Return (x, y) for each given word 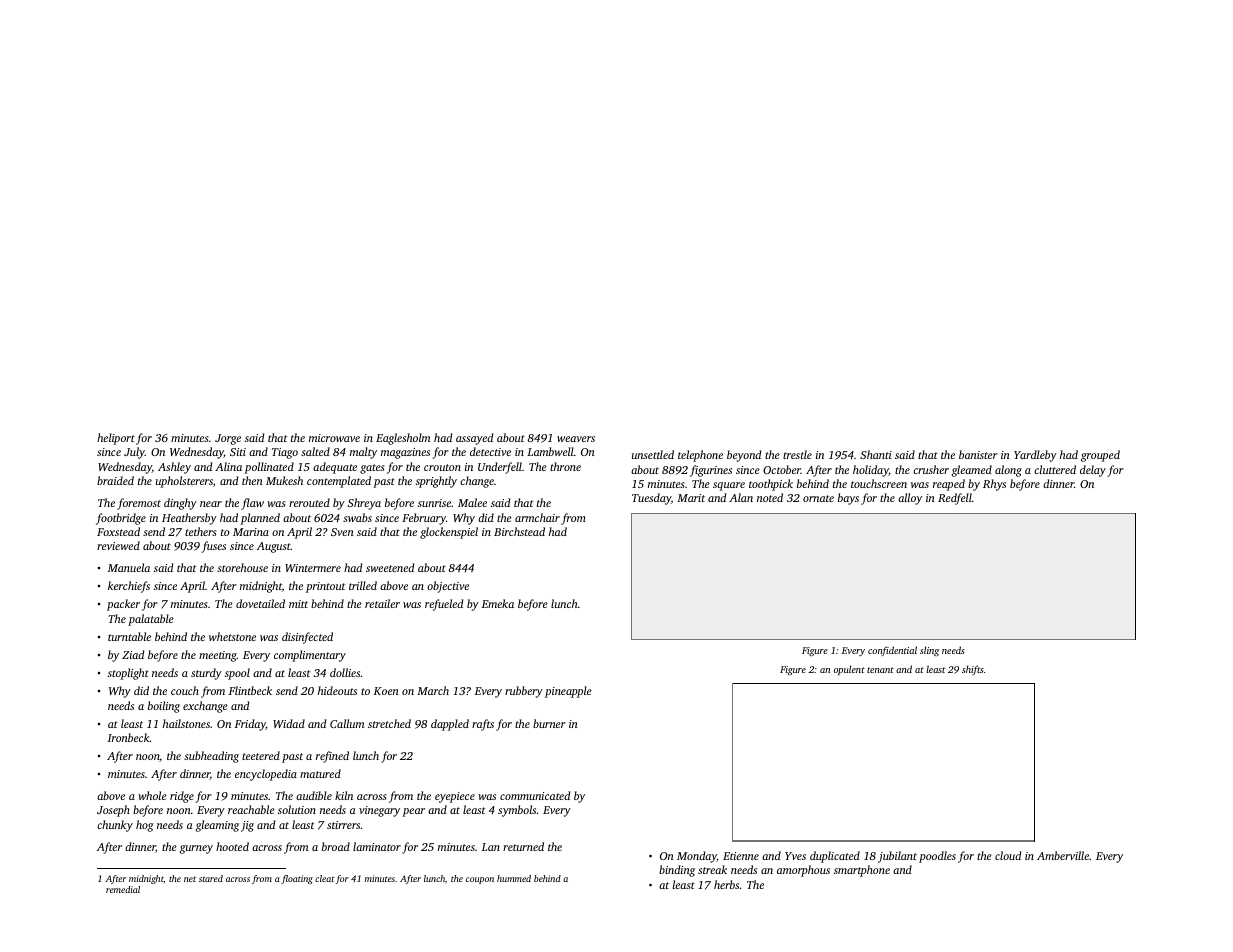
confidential (892, 651)
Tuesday (651, 499)
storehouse (242, 567)
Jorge (228, 439)
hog (145, 826)
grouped (1100, 456)
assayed (474, 439)
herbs (726, 884)
